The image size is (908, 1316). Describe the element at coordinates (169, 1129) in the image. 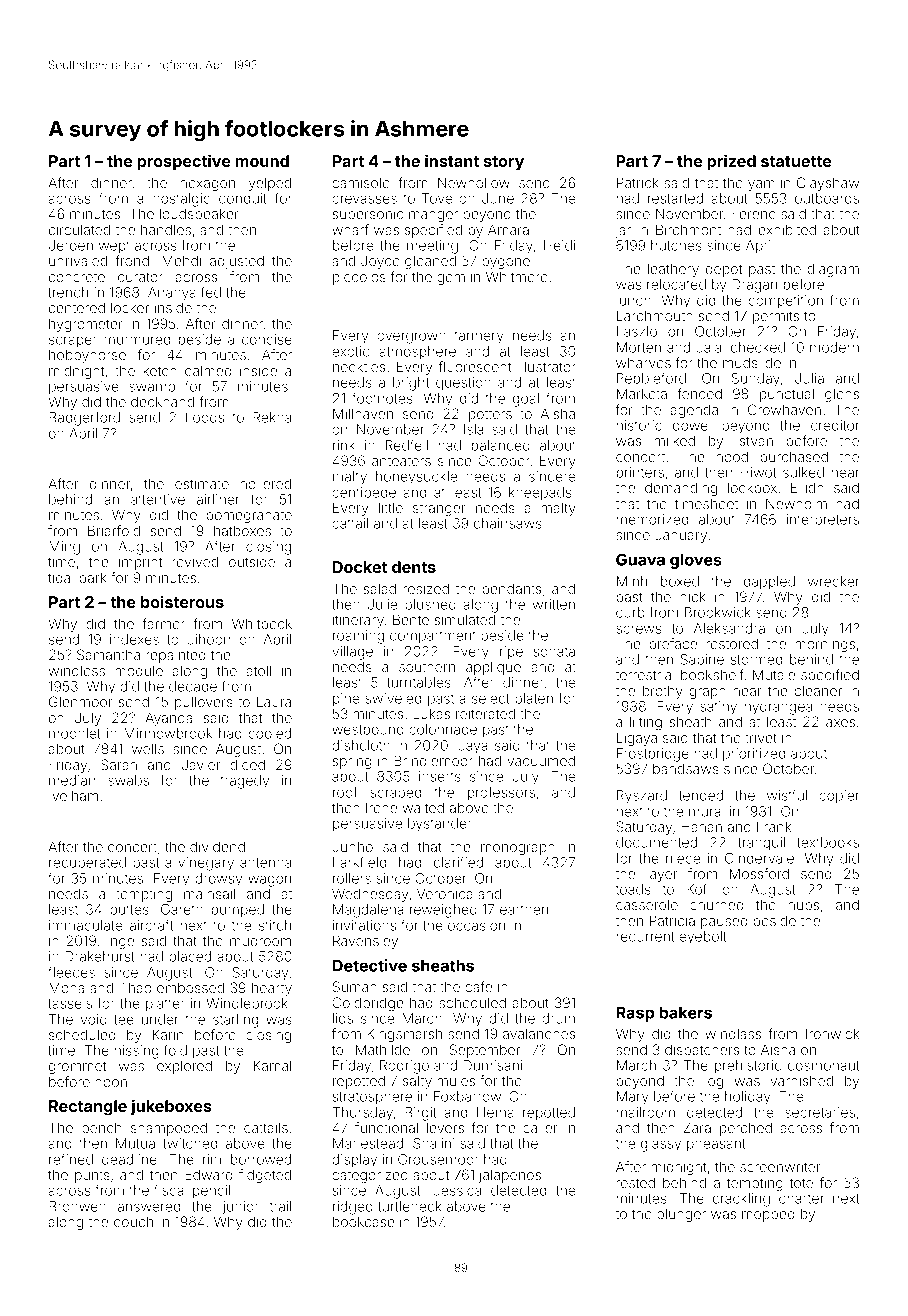

I see `shampooed` at that location.
